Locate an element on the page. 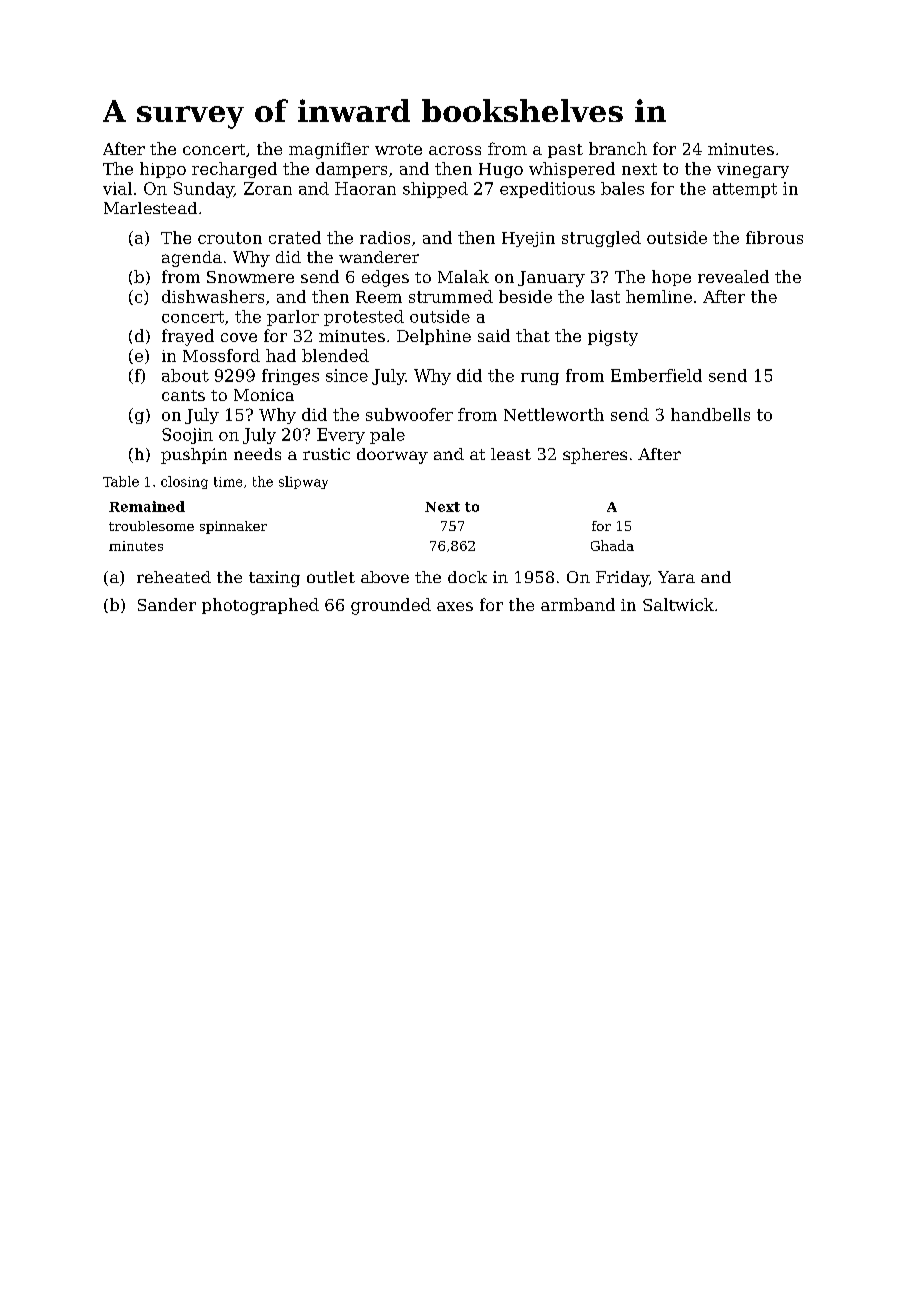 The image size is (908, 1316). revealed is located at coordinates (733, 276).
